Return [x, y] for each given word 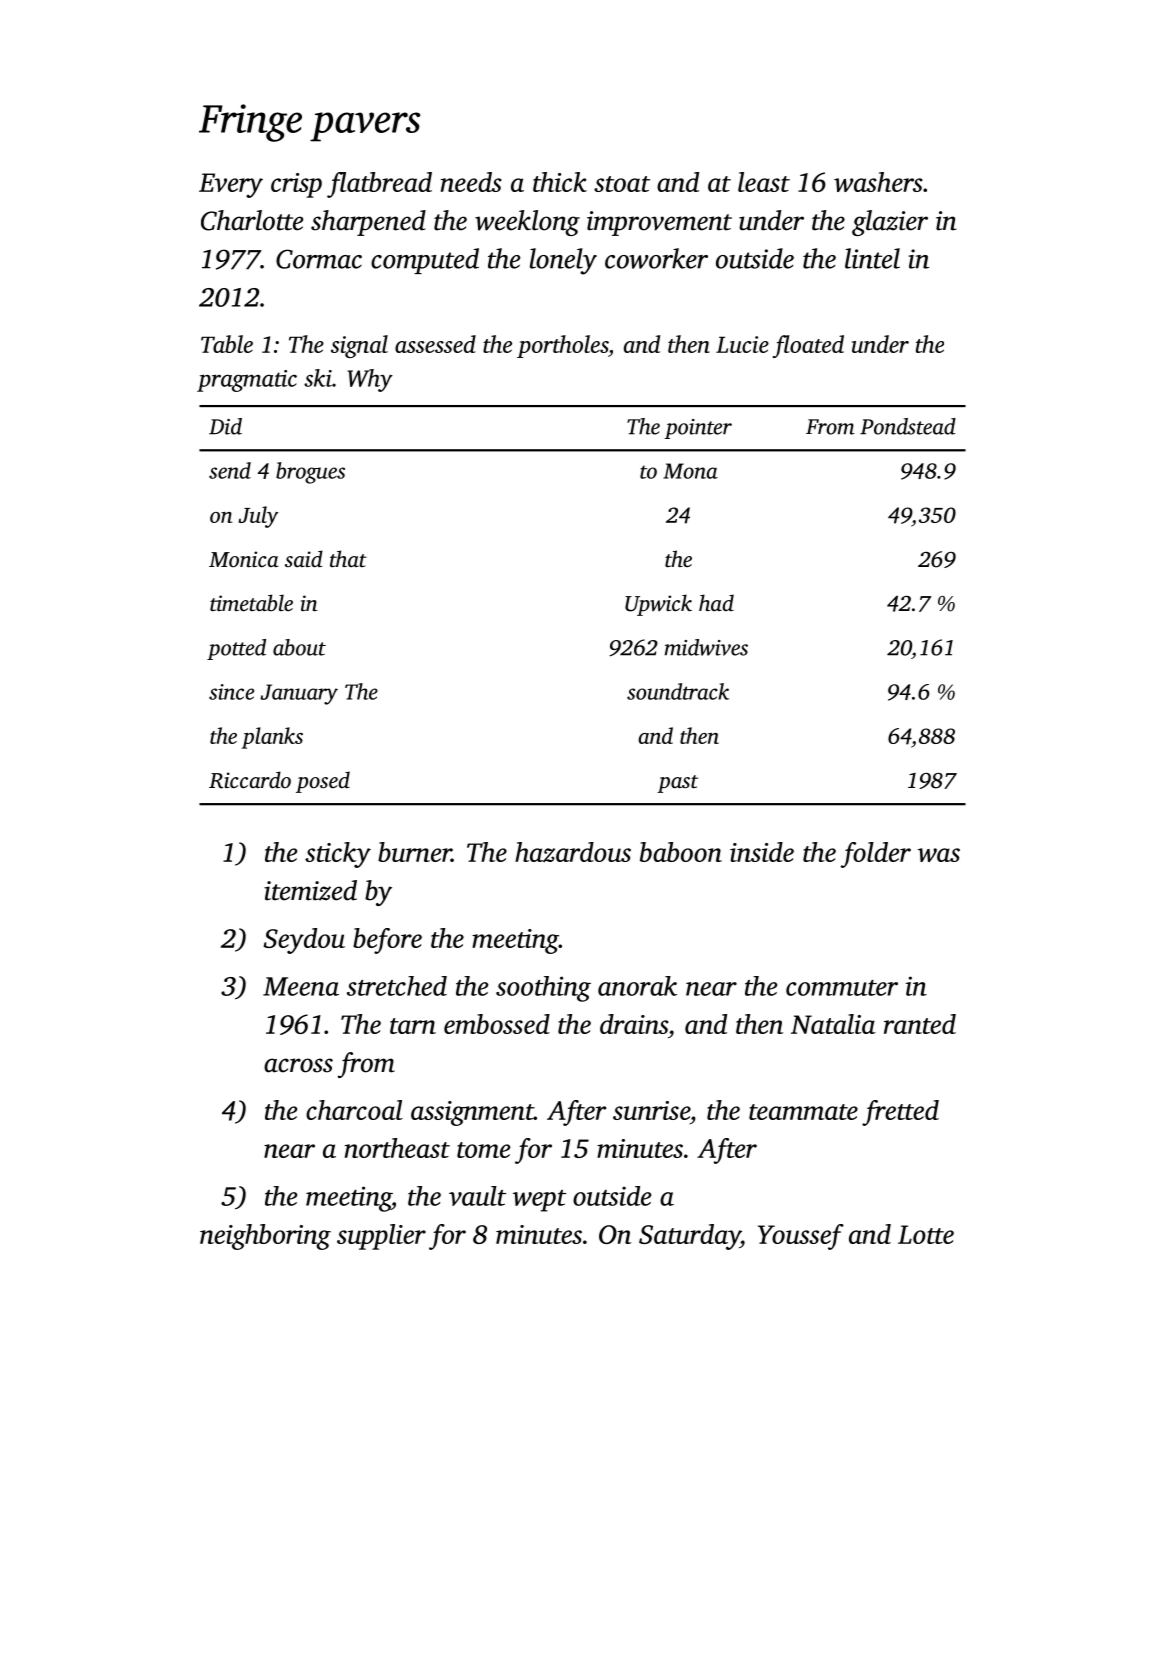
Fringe [250, 123]
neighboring [265, 1237]
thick [560, 182]
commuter [842, 988]
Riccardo [250, 780]
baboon [681, 852]
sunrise [651, 1110]
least [764, 182]
